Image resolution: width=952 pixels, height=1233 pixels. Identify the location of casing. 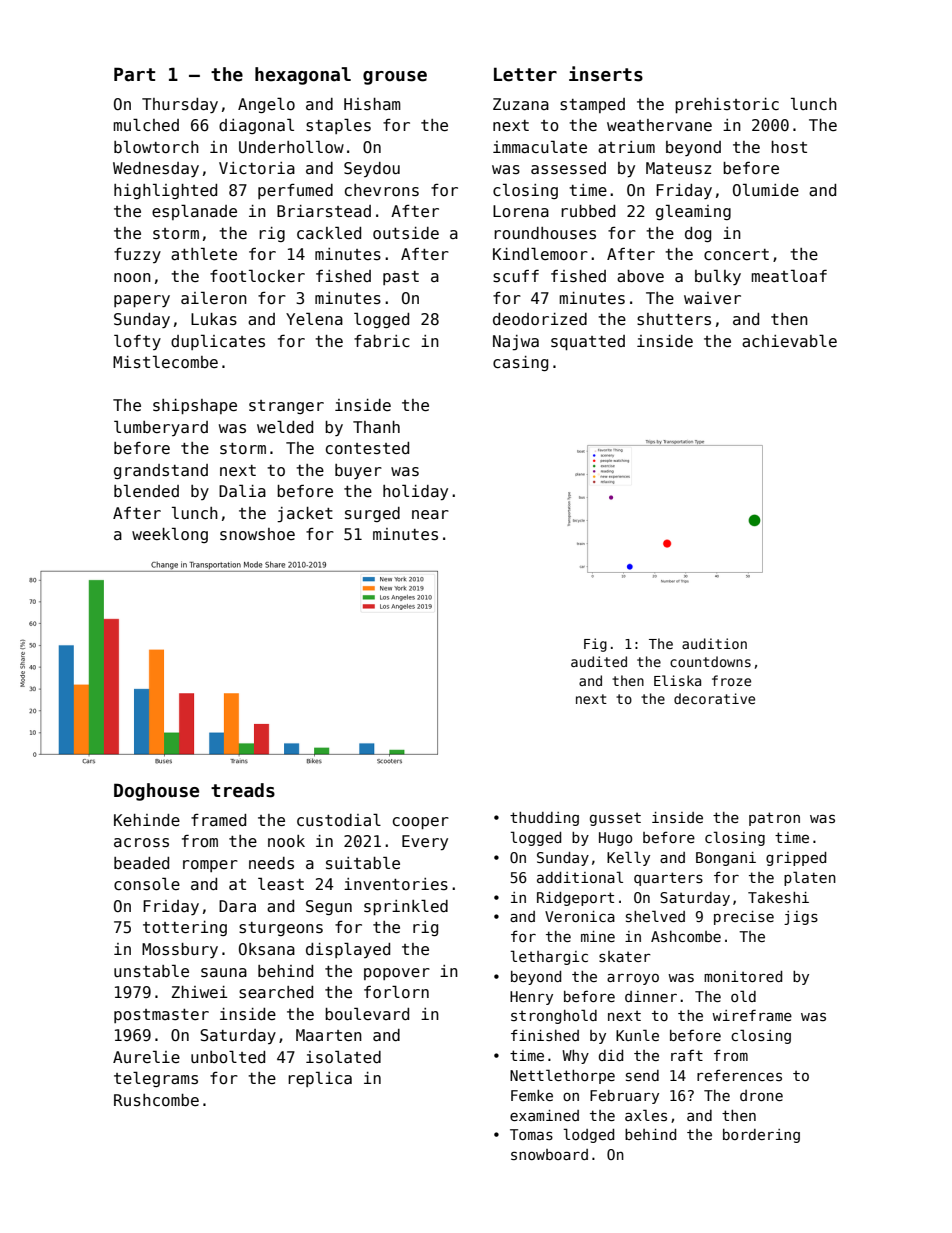
(520, 363).
